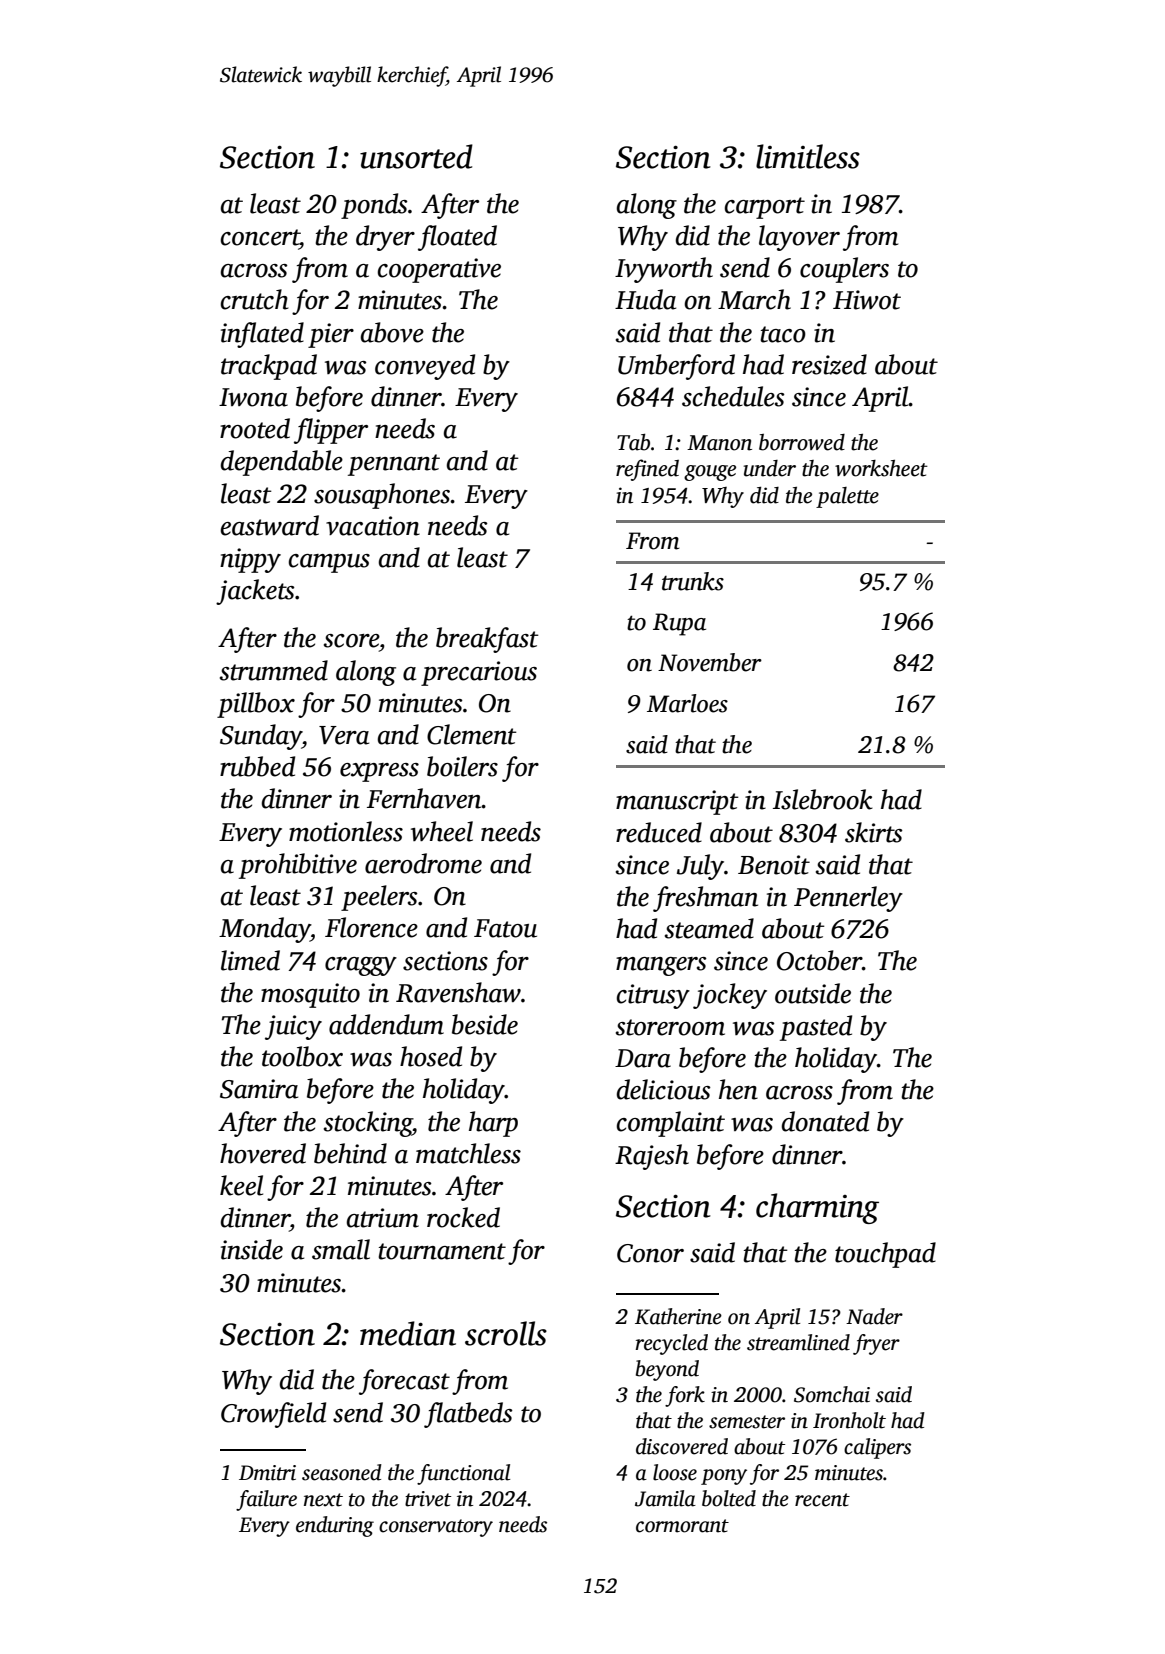 The height and width of the page is (1654, 1165). What do you see at coordinates (829, 364) in the page?
I see `resized` at bounding box center [829, 364].
